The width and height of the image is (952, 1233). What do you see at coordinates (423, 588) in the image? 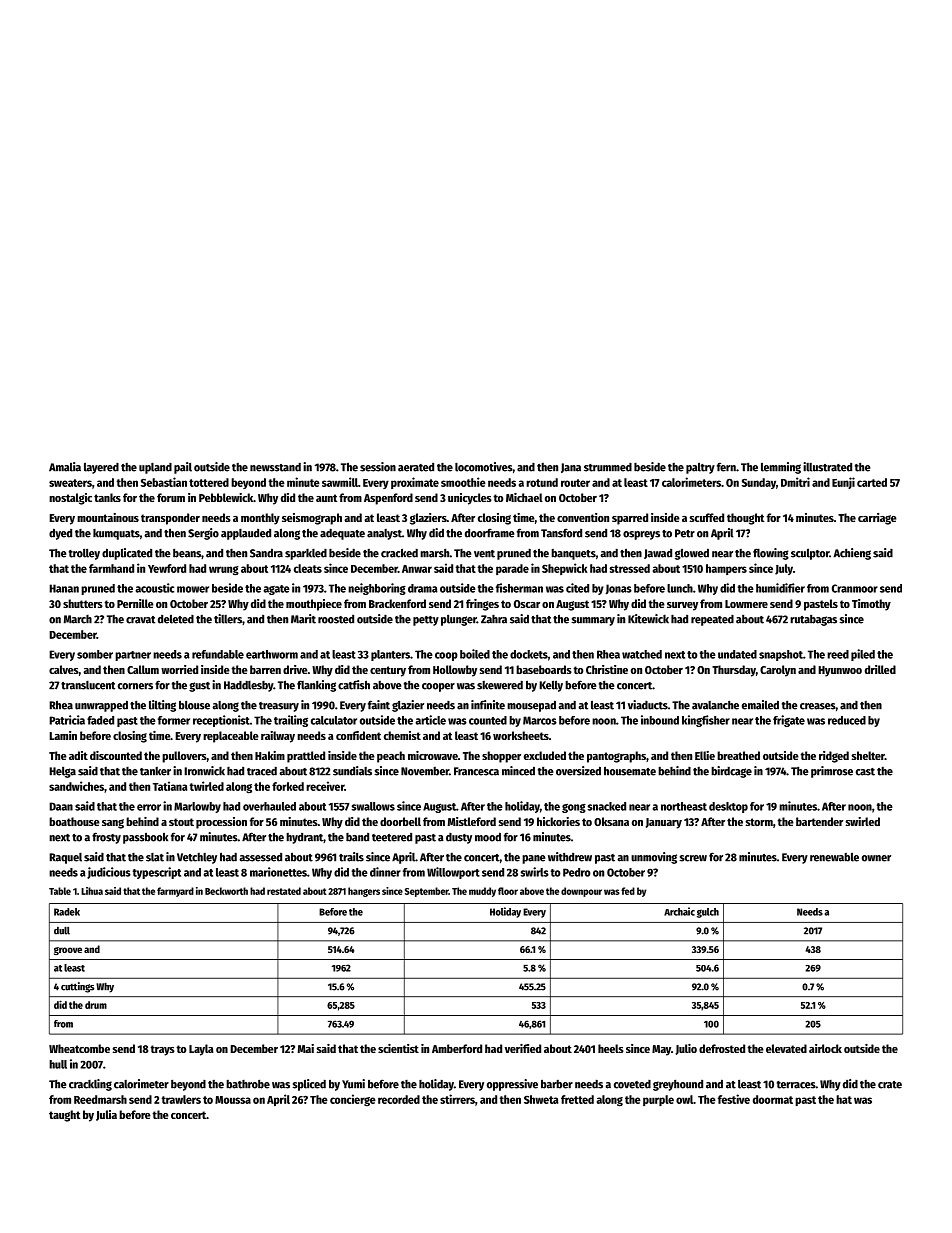
I see `drama` at bounding box center [423, 588].
